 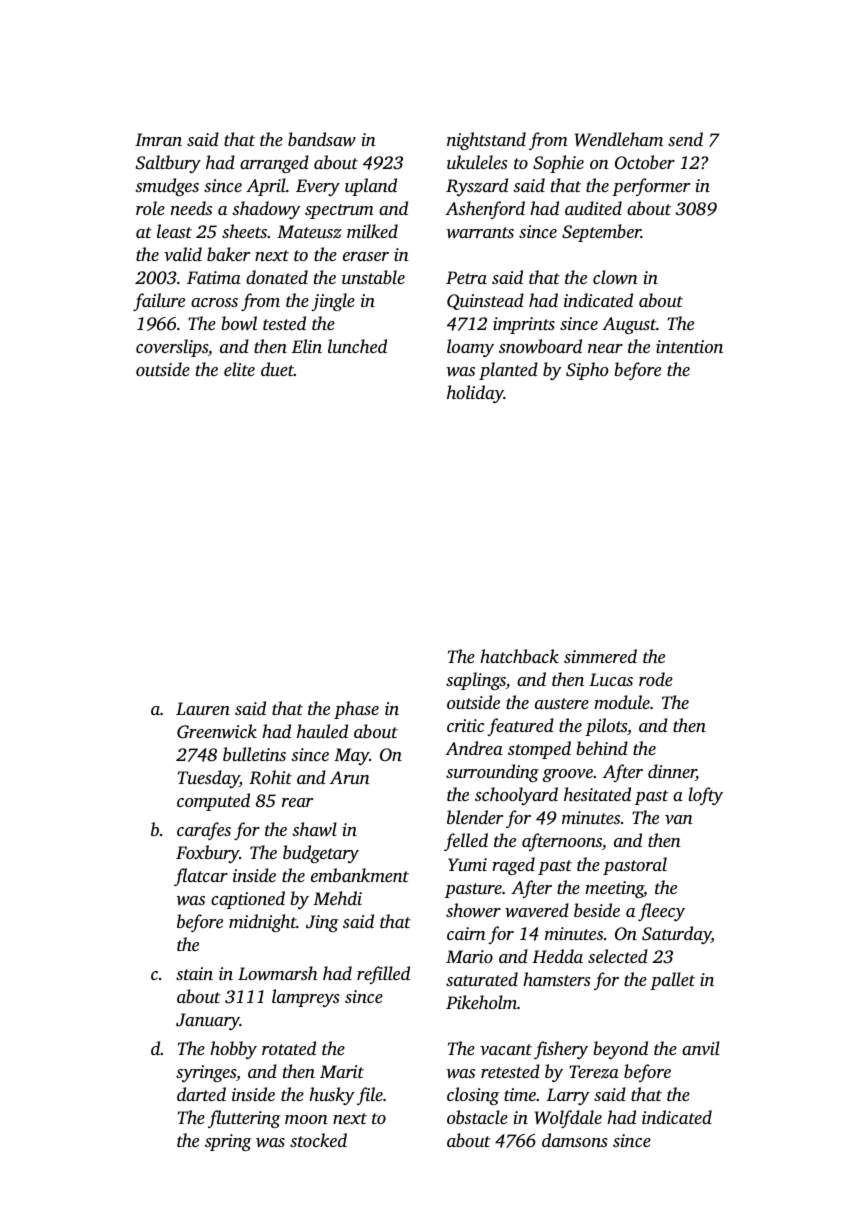 What do you see at coordinates (476, 681) in the screenshot?
I see `saplings` at bounding box center [476, 681].
